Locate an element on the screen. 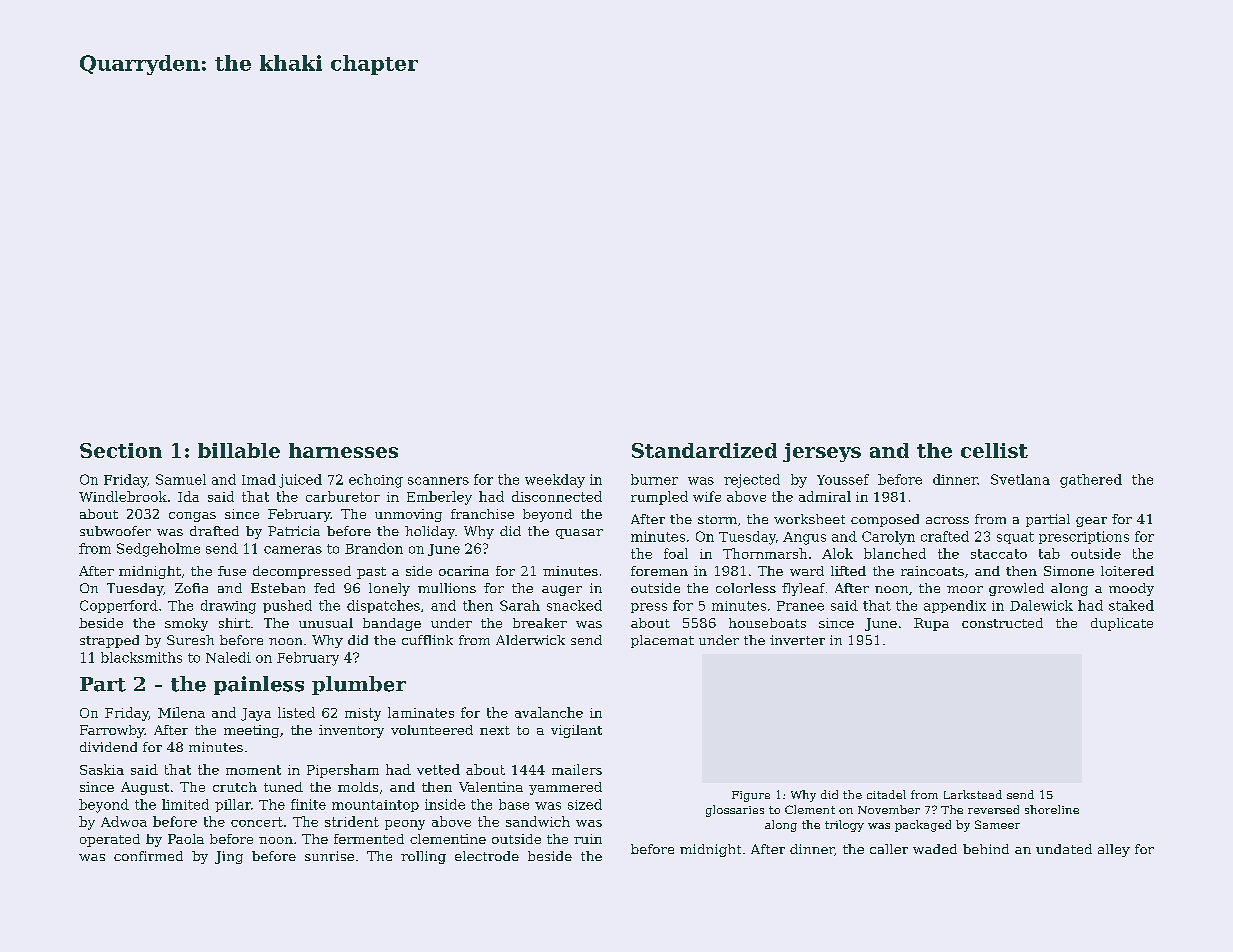  colorless is located at coordinates (746, 588).
